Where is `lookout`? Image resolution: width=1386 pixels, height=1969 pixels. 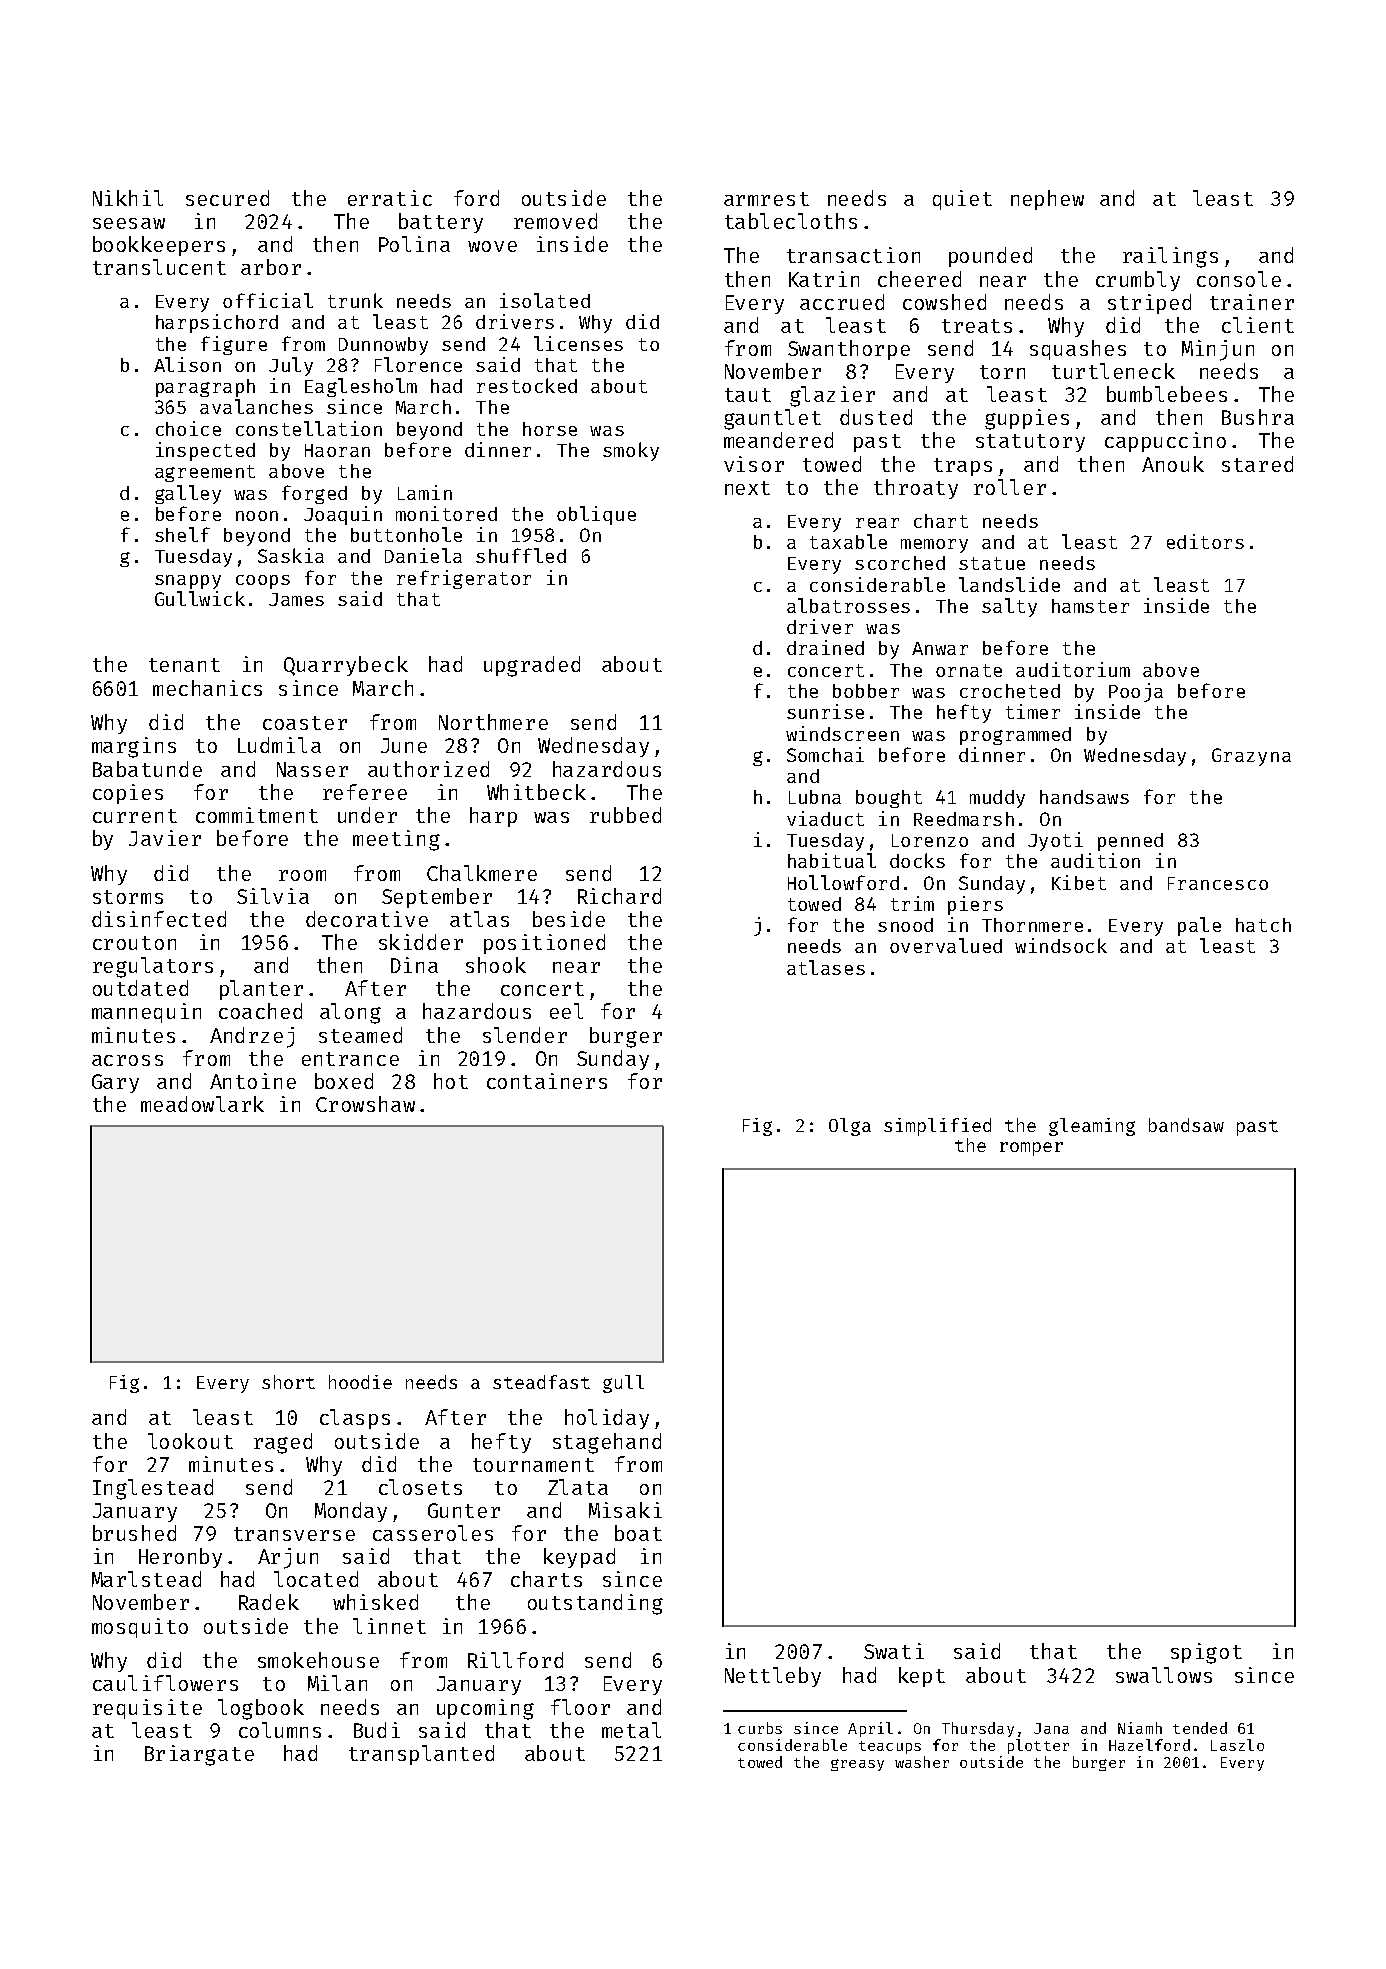 lookout is located at coordinates (190, 1441).
